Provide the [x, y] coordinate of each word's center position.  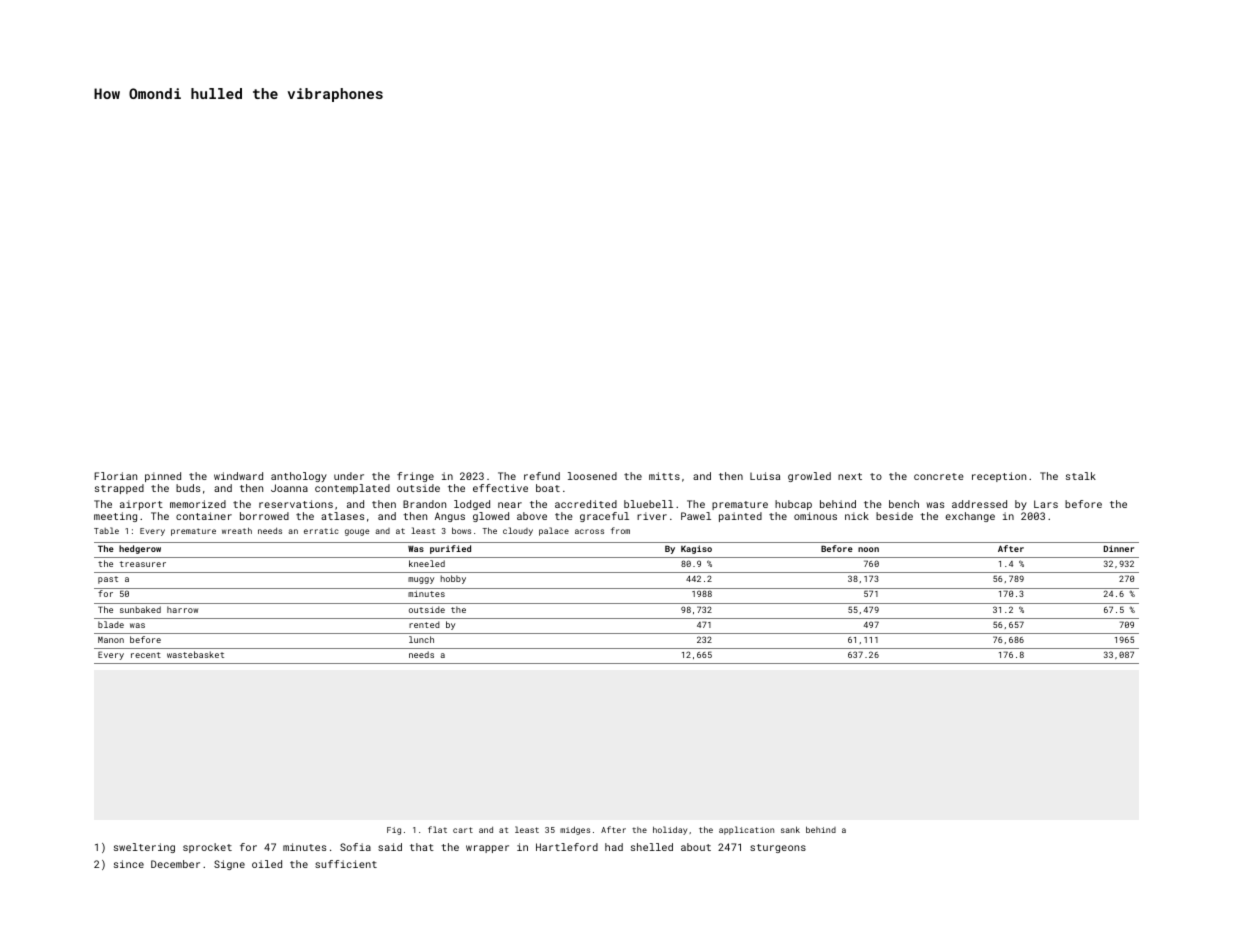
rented [424, 624]
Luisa [765, 476]
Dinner [1119, 548]
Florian [115, 476]
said [390, 847]
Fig [394, 831]
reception [999, 477]
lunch [421, 639]
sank [790, 829]
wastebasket [195, 654]
